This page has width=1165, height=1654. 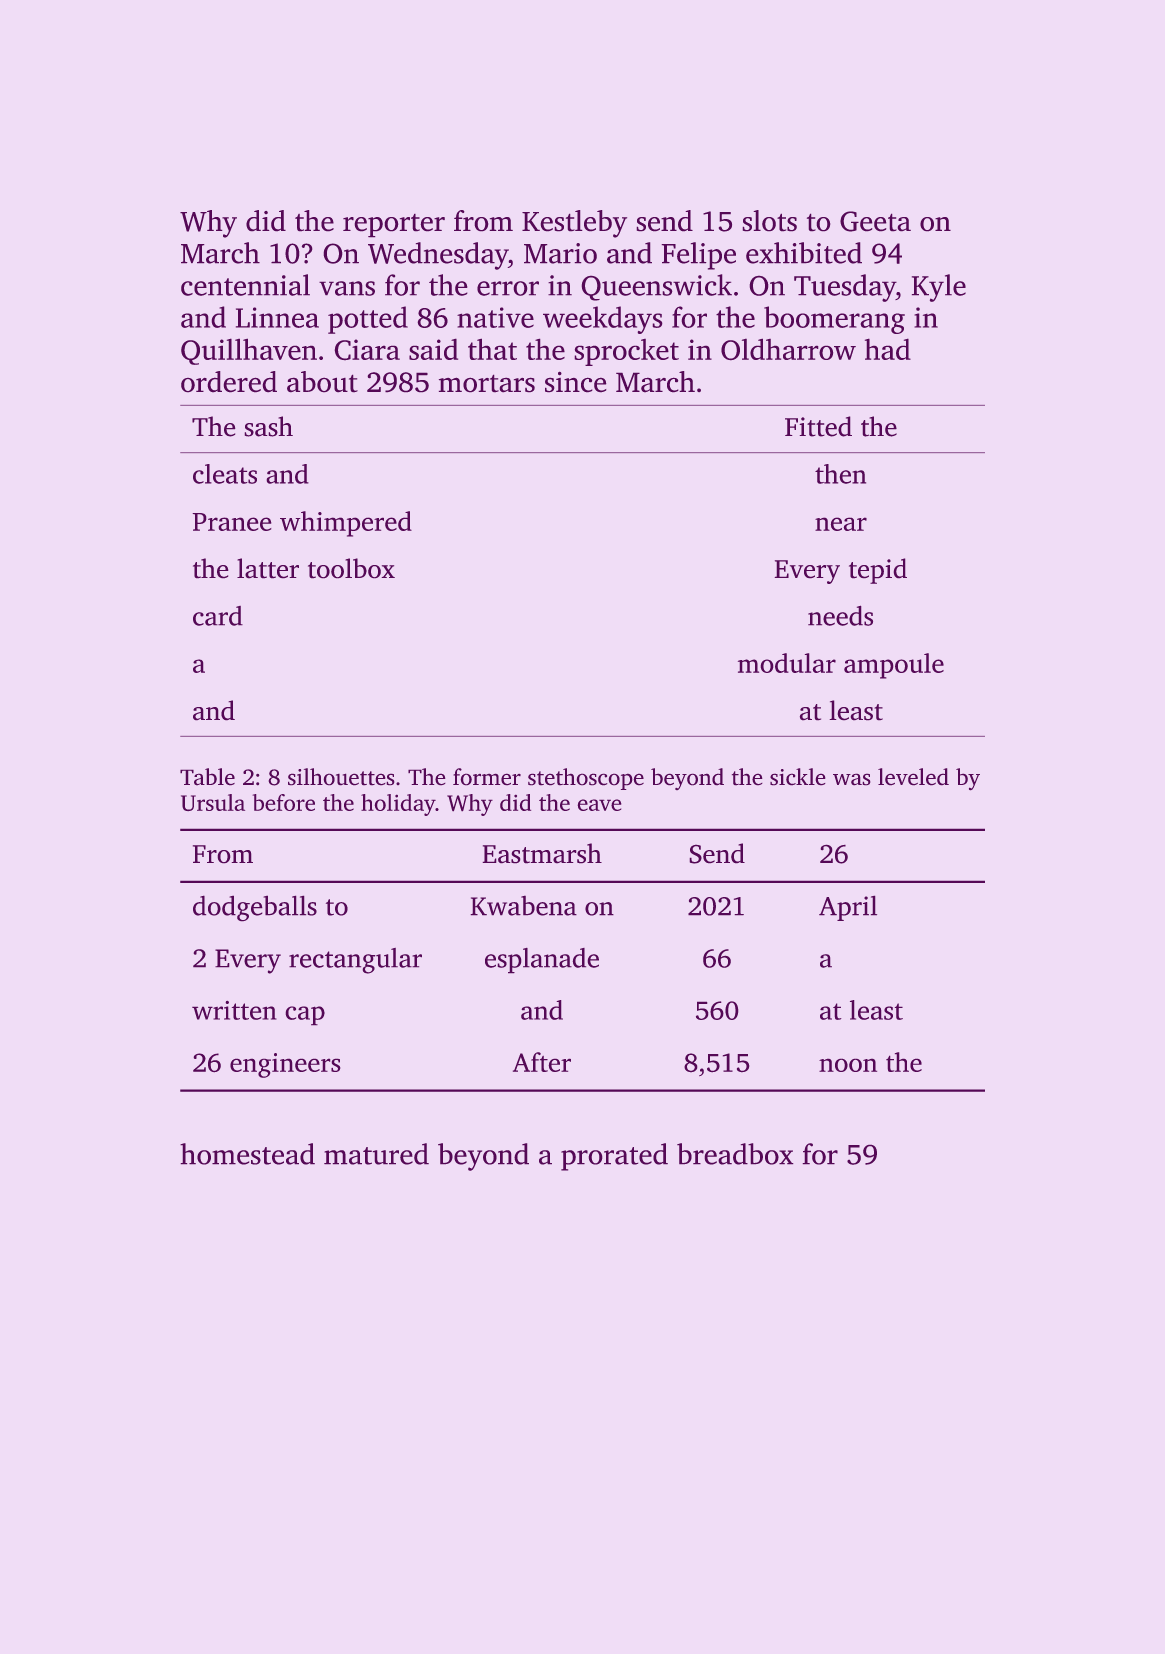 I want to click on prorated, so click(x=614, y=1157).
